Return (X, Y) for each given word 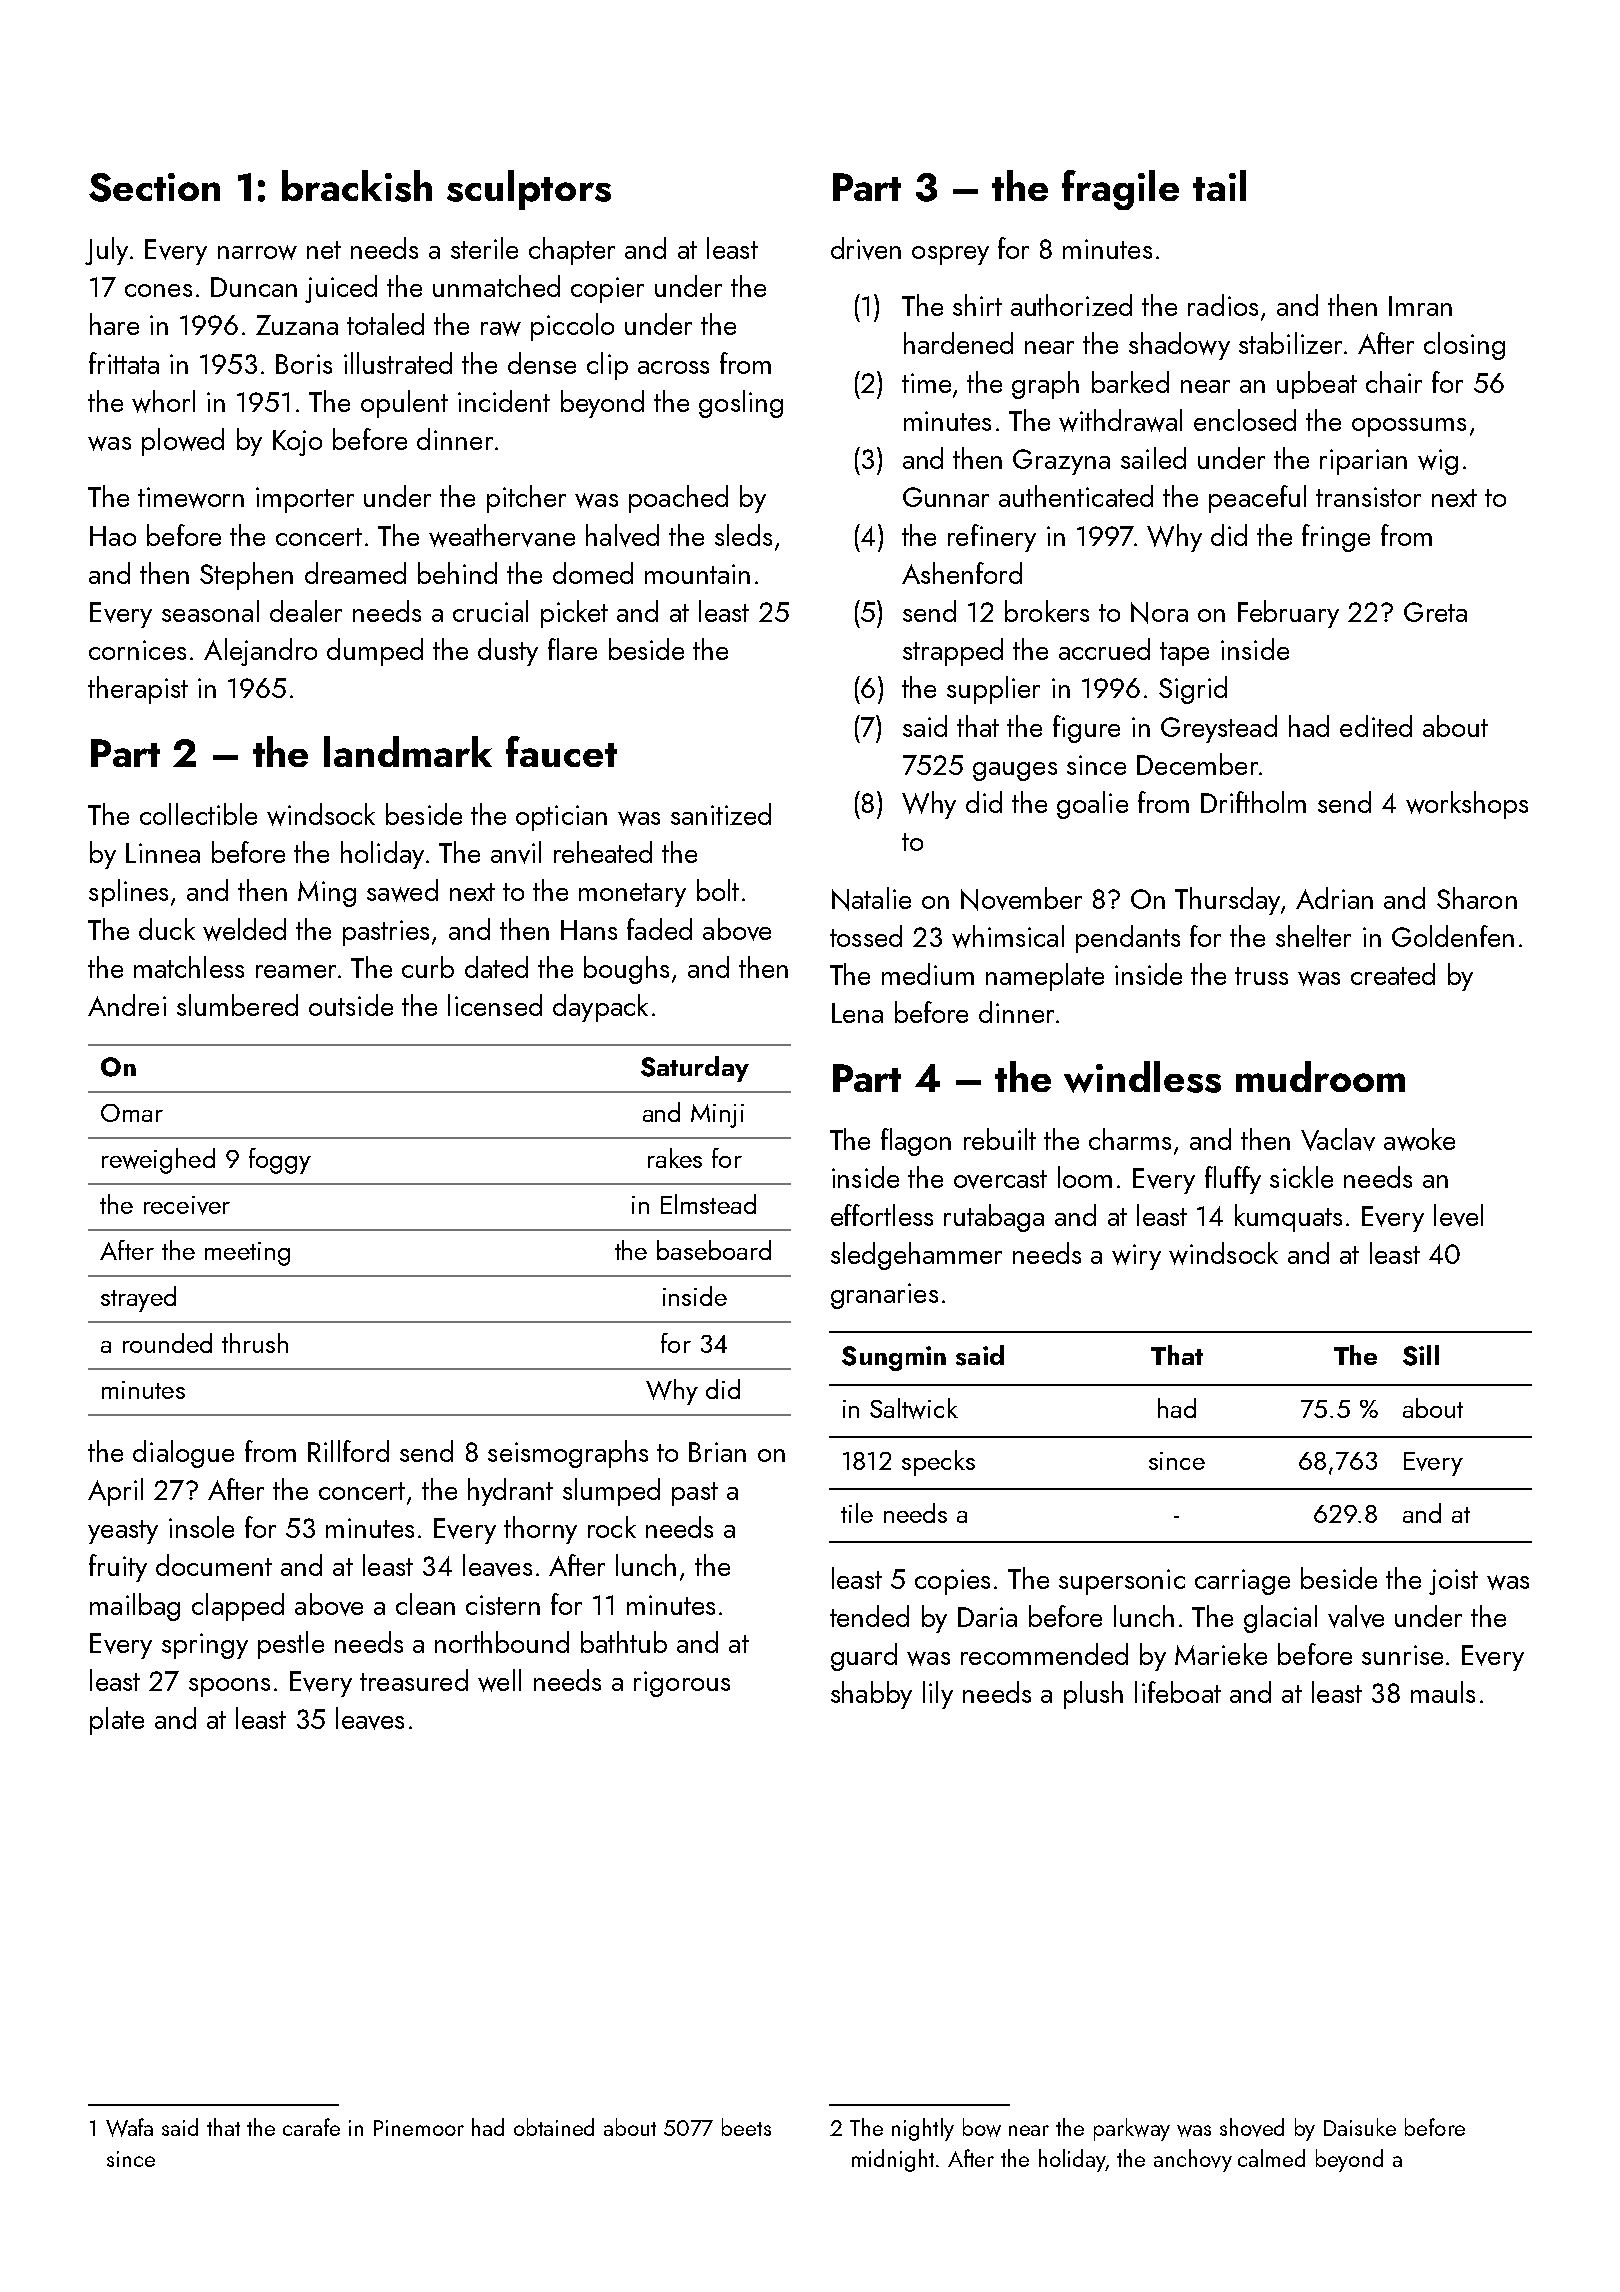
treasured (414, 1680)
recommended (1044, 1654)
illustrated (398, 363)
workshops (1467, 805)
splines (128, 893)
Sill (1421, 1355)
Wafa (129, 2127)
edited (1376, 726)
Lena (857, 1013)
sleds (743, 535)
